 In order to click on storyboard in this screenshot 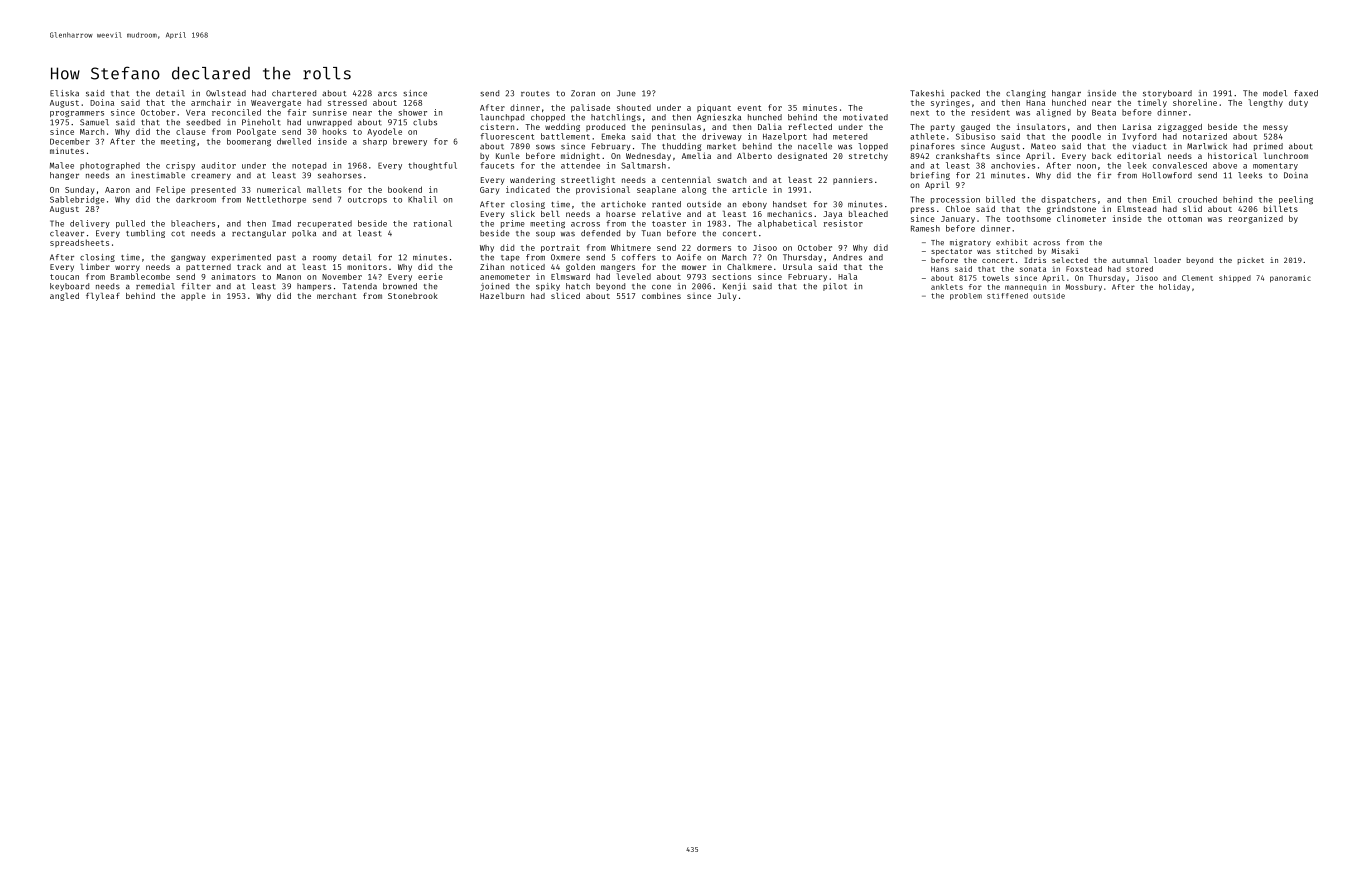, I will do `click(1167, 94)`.
